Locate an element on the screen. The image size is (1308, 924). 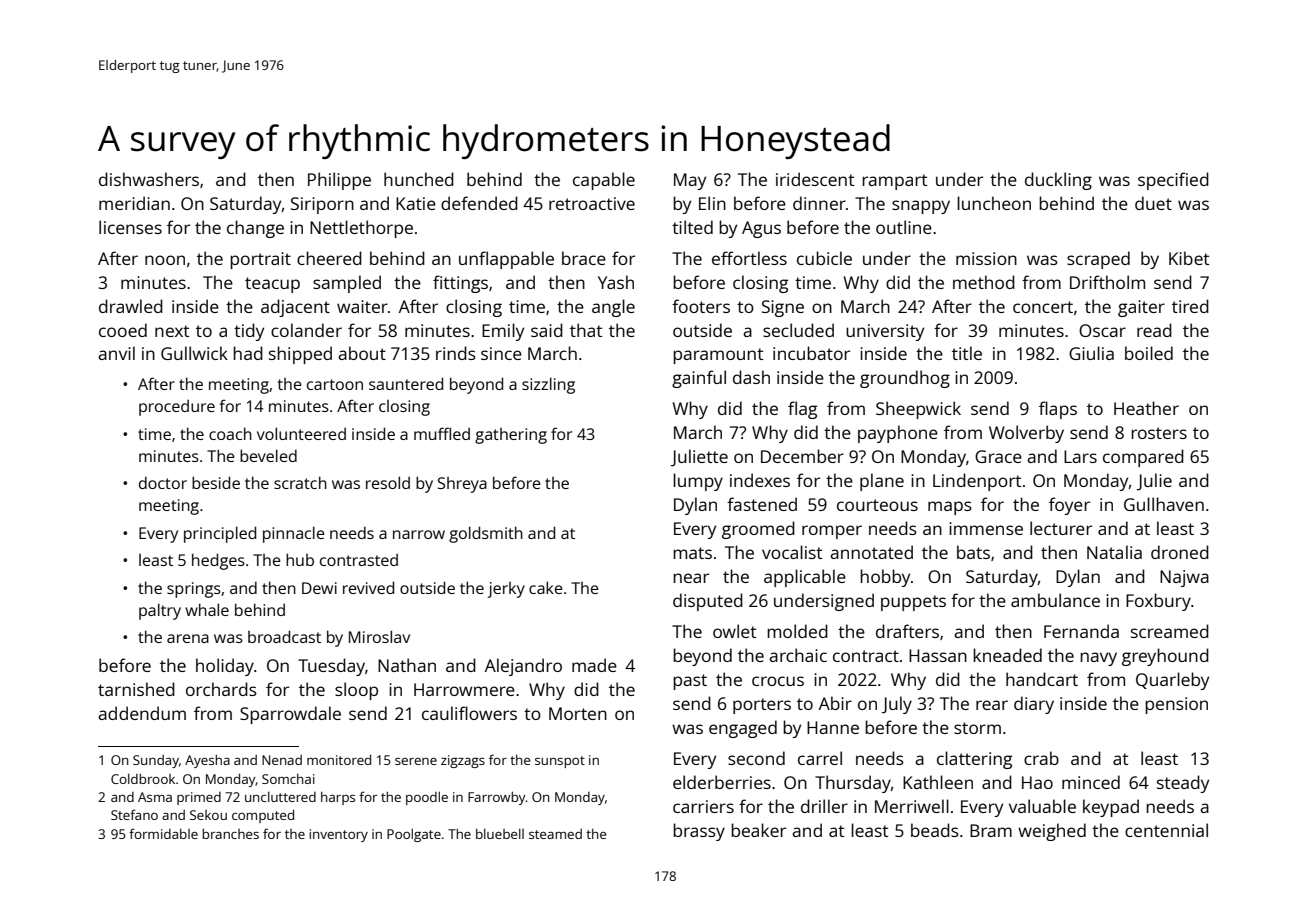
licenses is located at coordinates (130, 227).
